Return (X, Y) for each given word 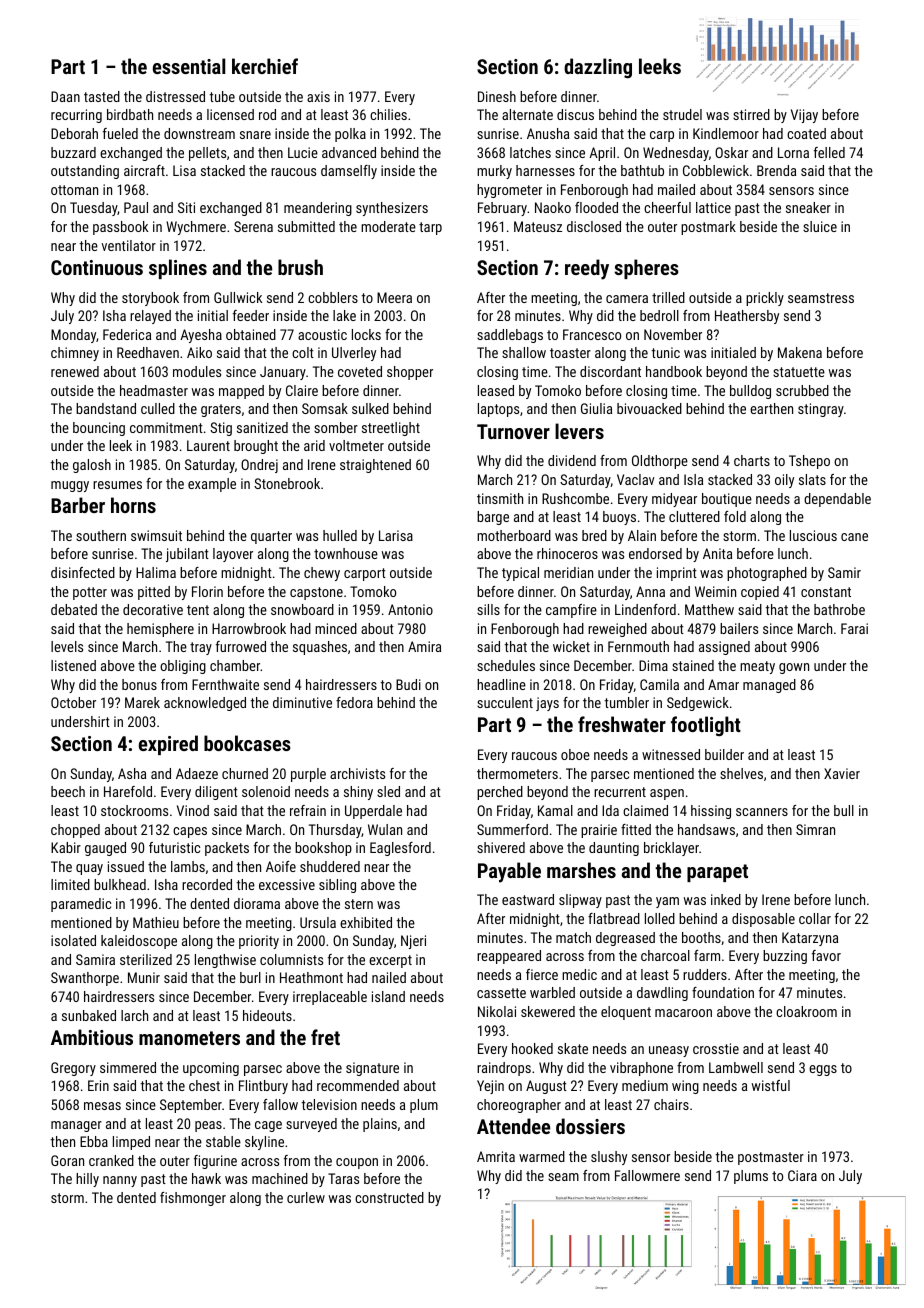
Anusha (548, 133)
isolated (73, 940)
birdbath (130, 114)
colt (303, 352)
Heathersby (747, 317)
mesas (102, 1106)
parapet (717, 873)
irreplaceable (330, 998)
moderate (388, 226)
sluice (820, 226)
